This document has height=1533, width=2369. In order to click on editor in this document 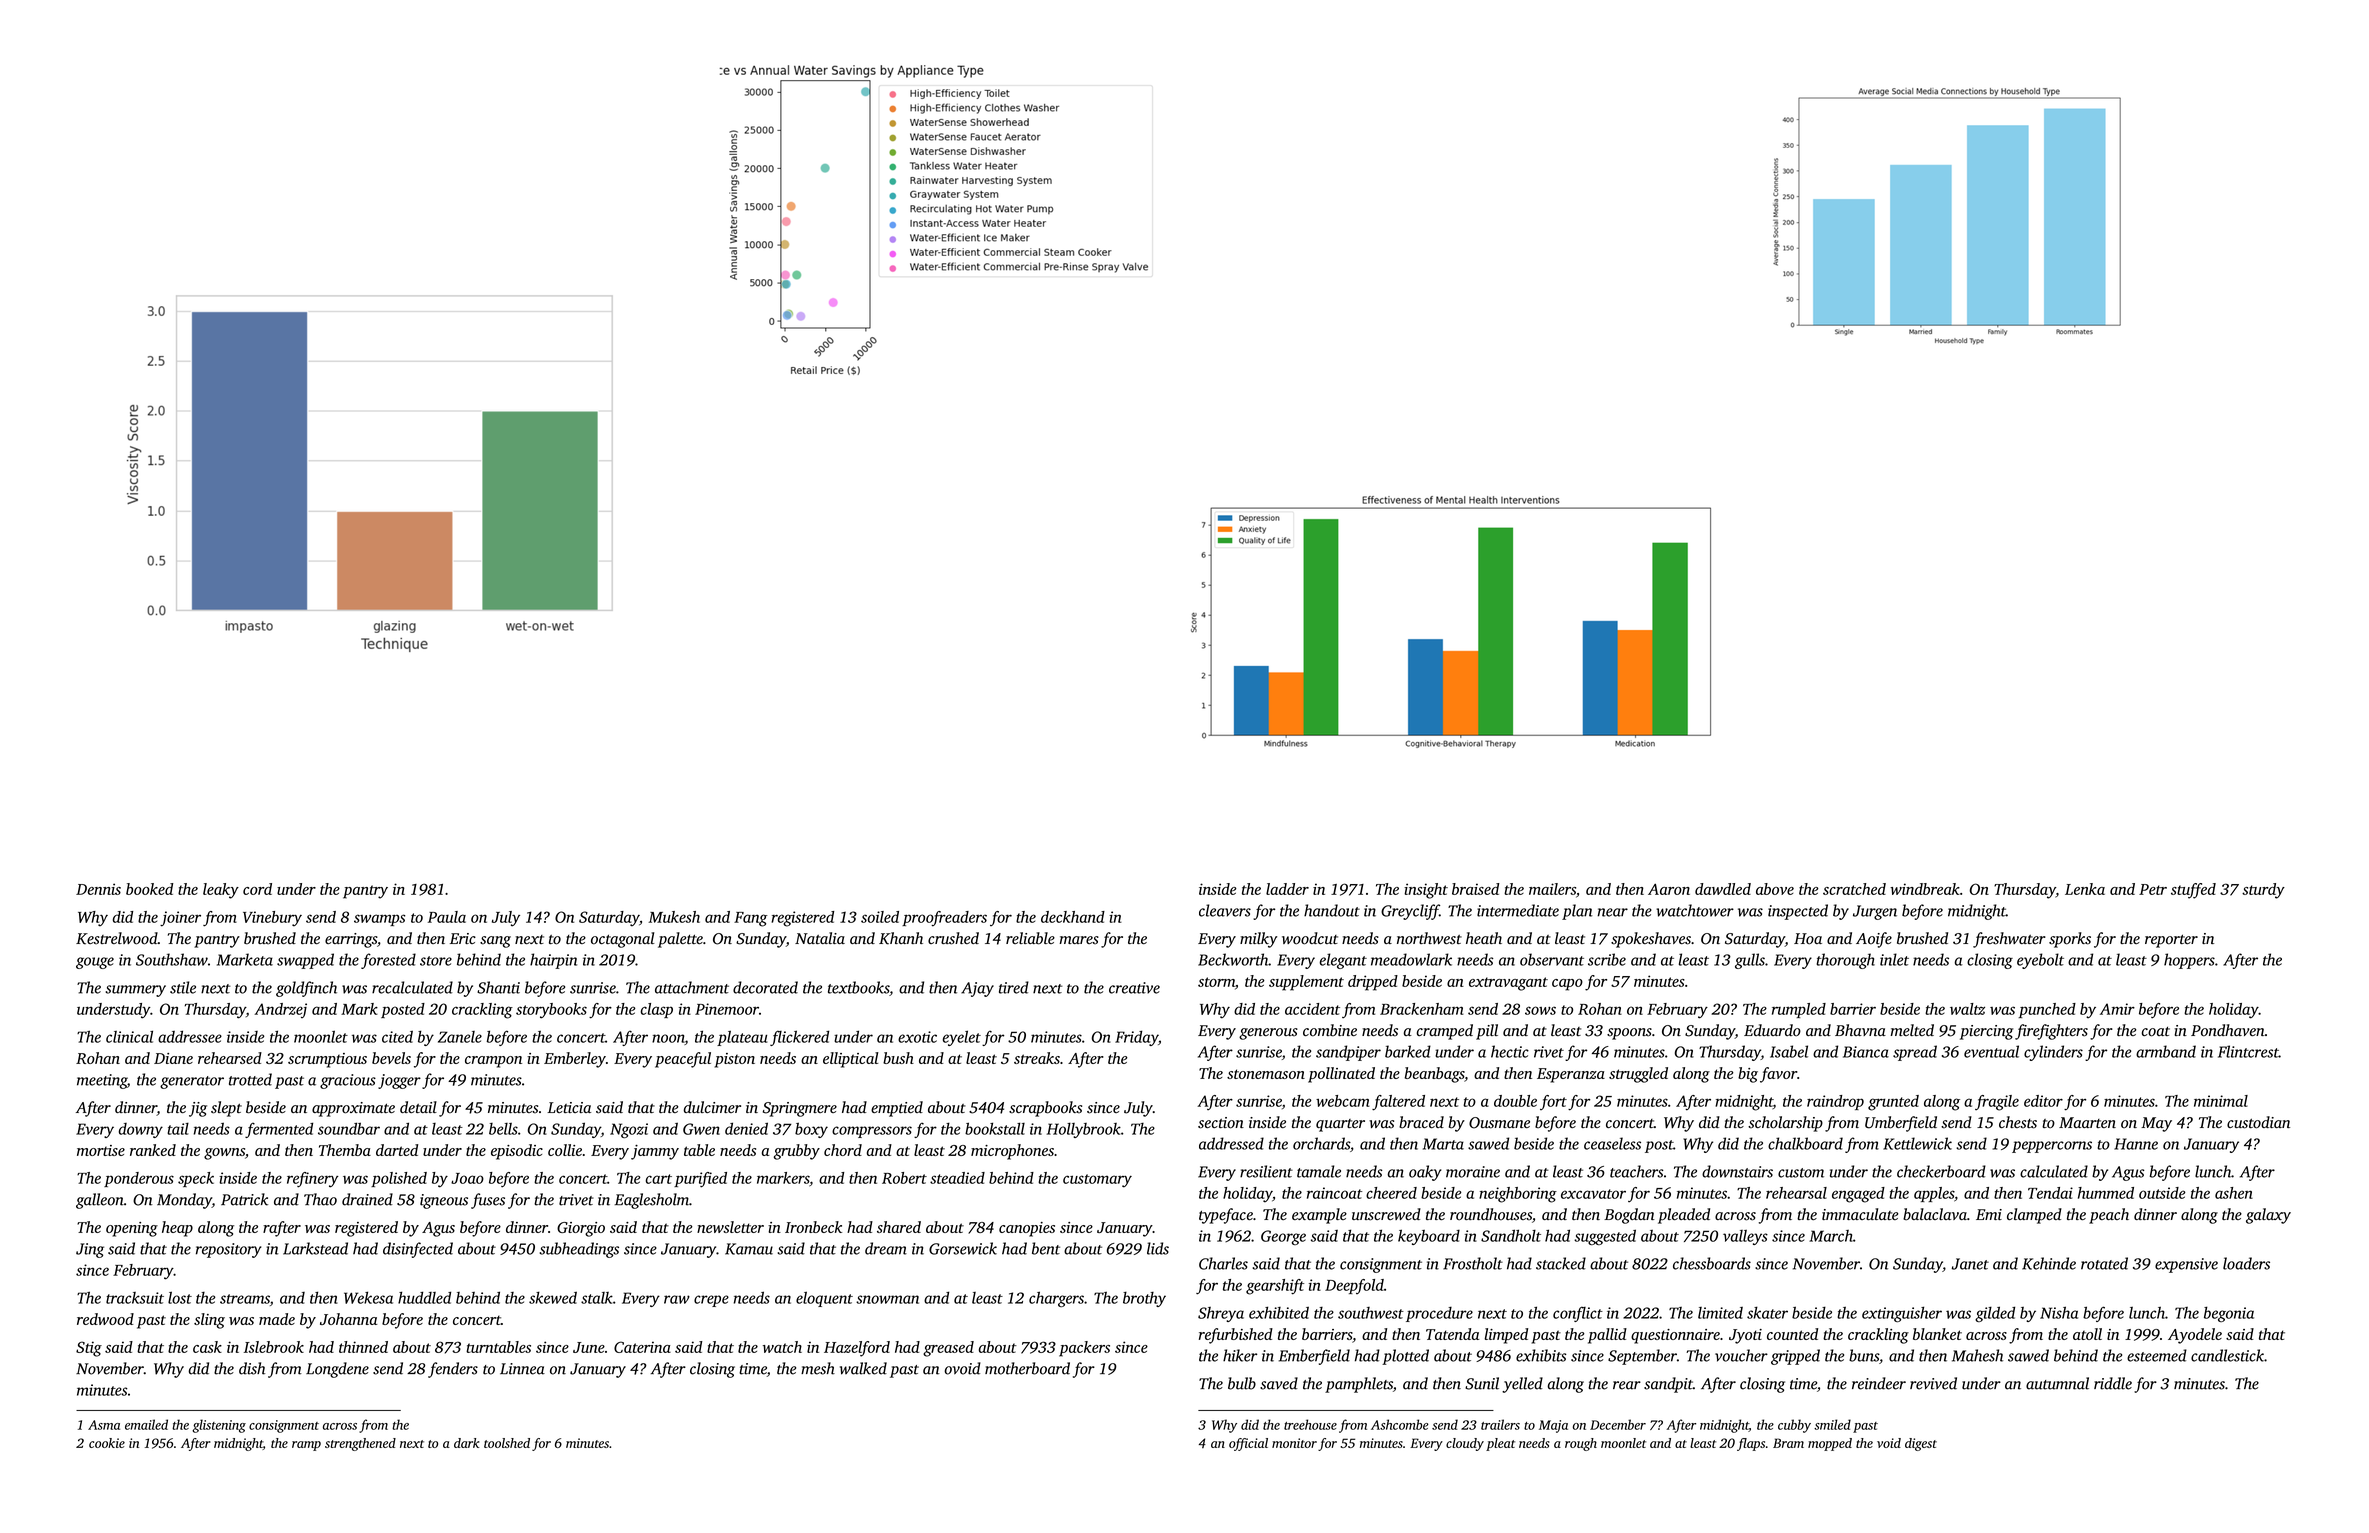, I will do `click(2043, 1101)`.
